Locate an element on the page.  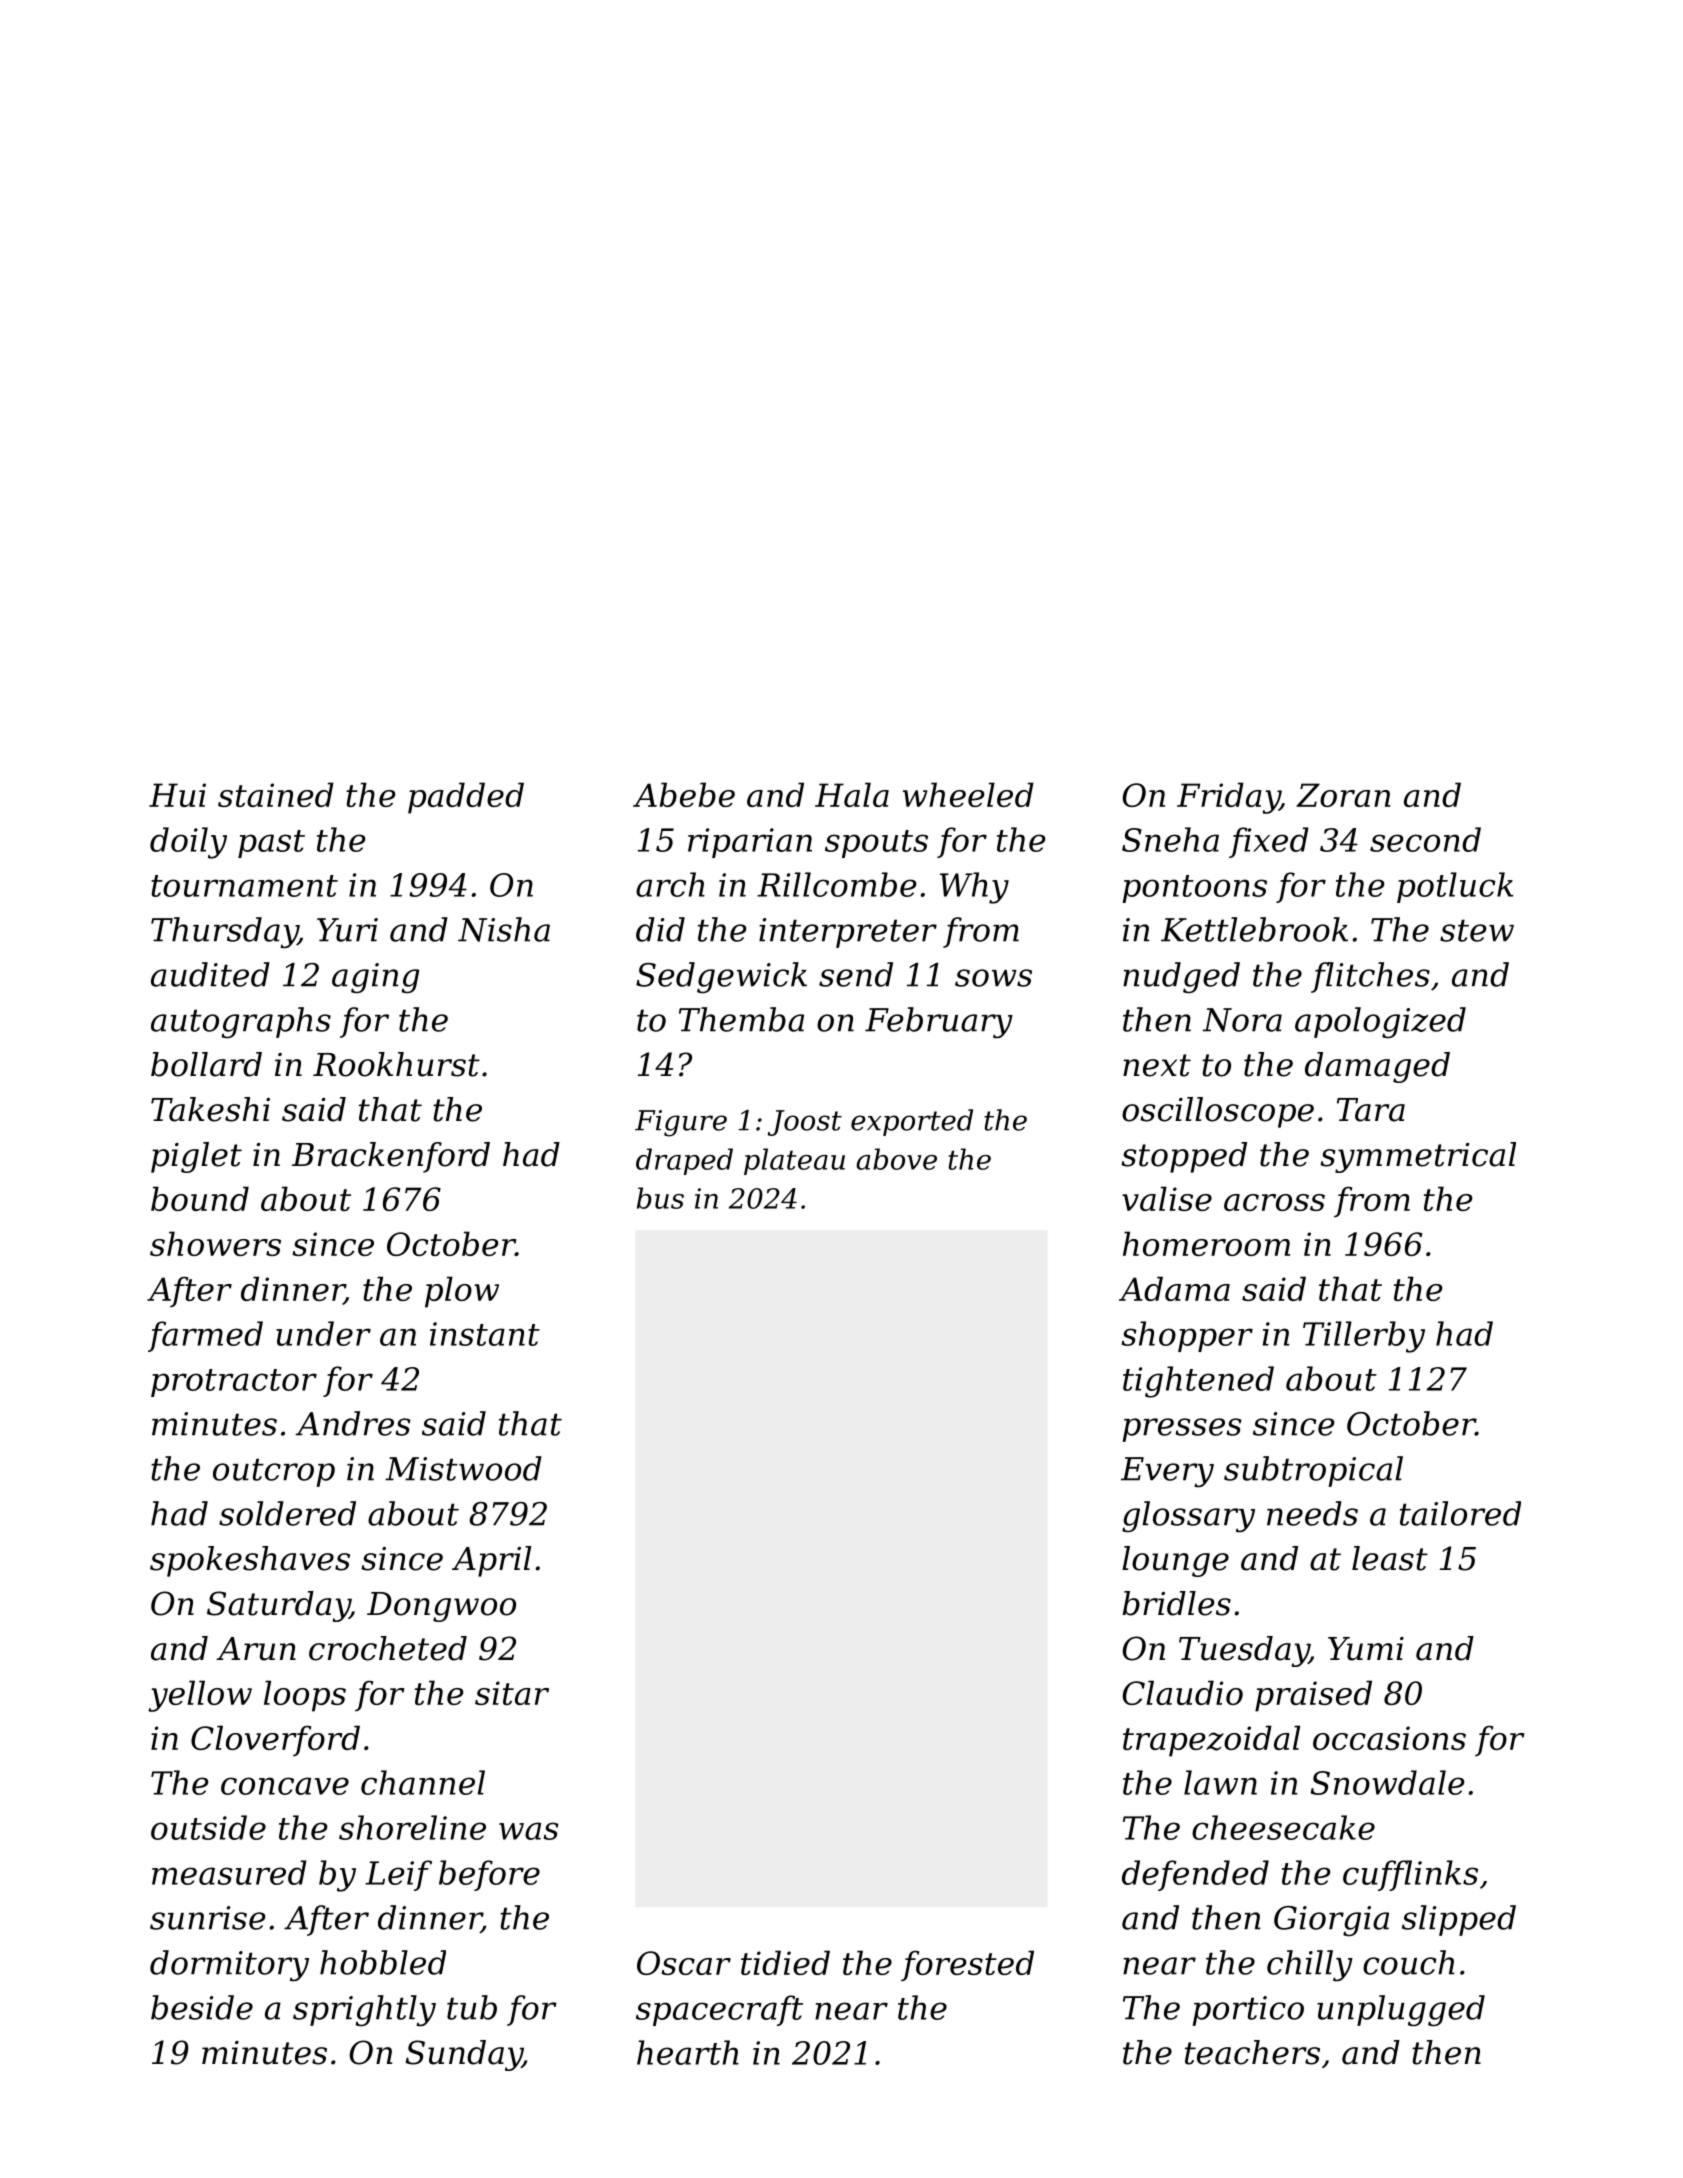
stopped is located at coordinates (1184, 1157).
